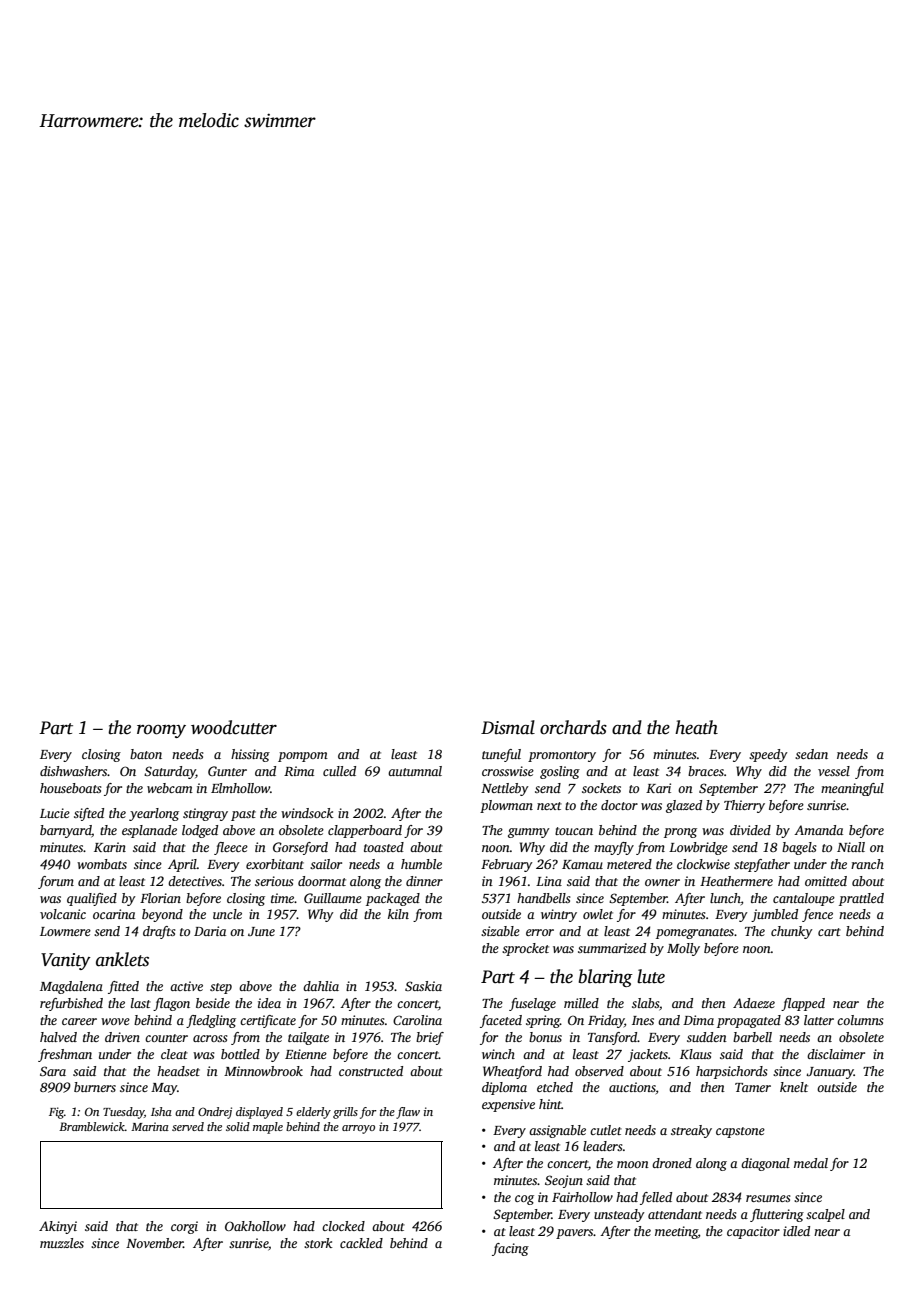 Image resolution: width=924 pixels, height=1308 pixels. What do you see at coordinates (79, 1021) in the page?
I see `career` at bounding box center [79, 1021].
